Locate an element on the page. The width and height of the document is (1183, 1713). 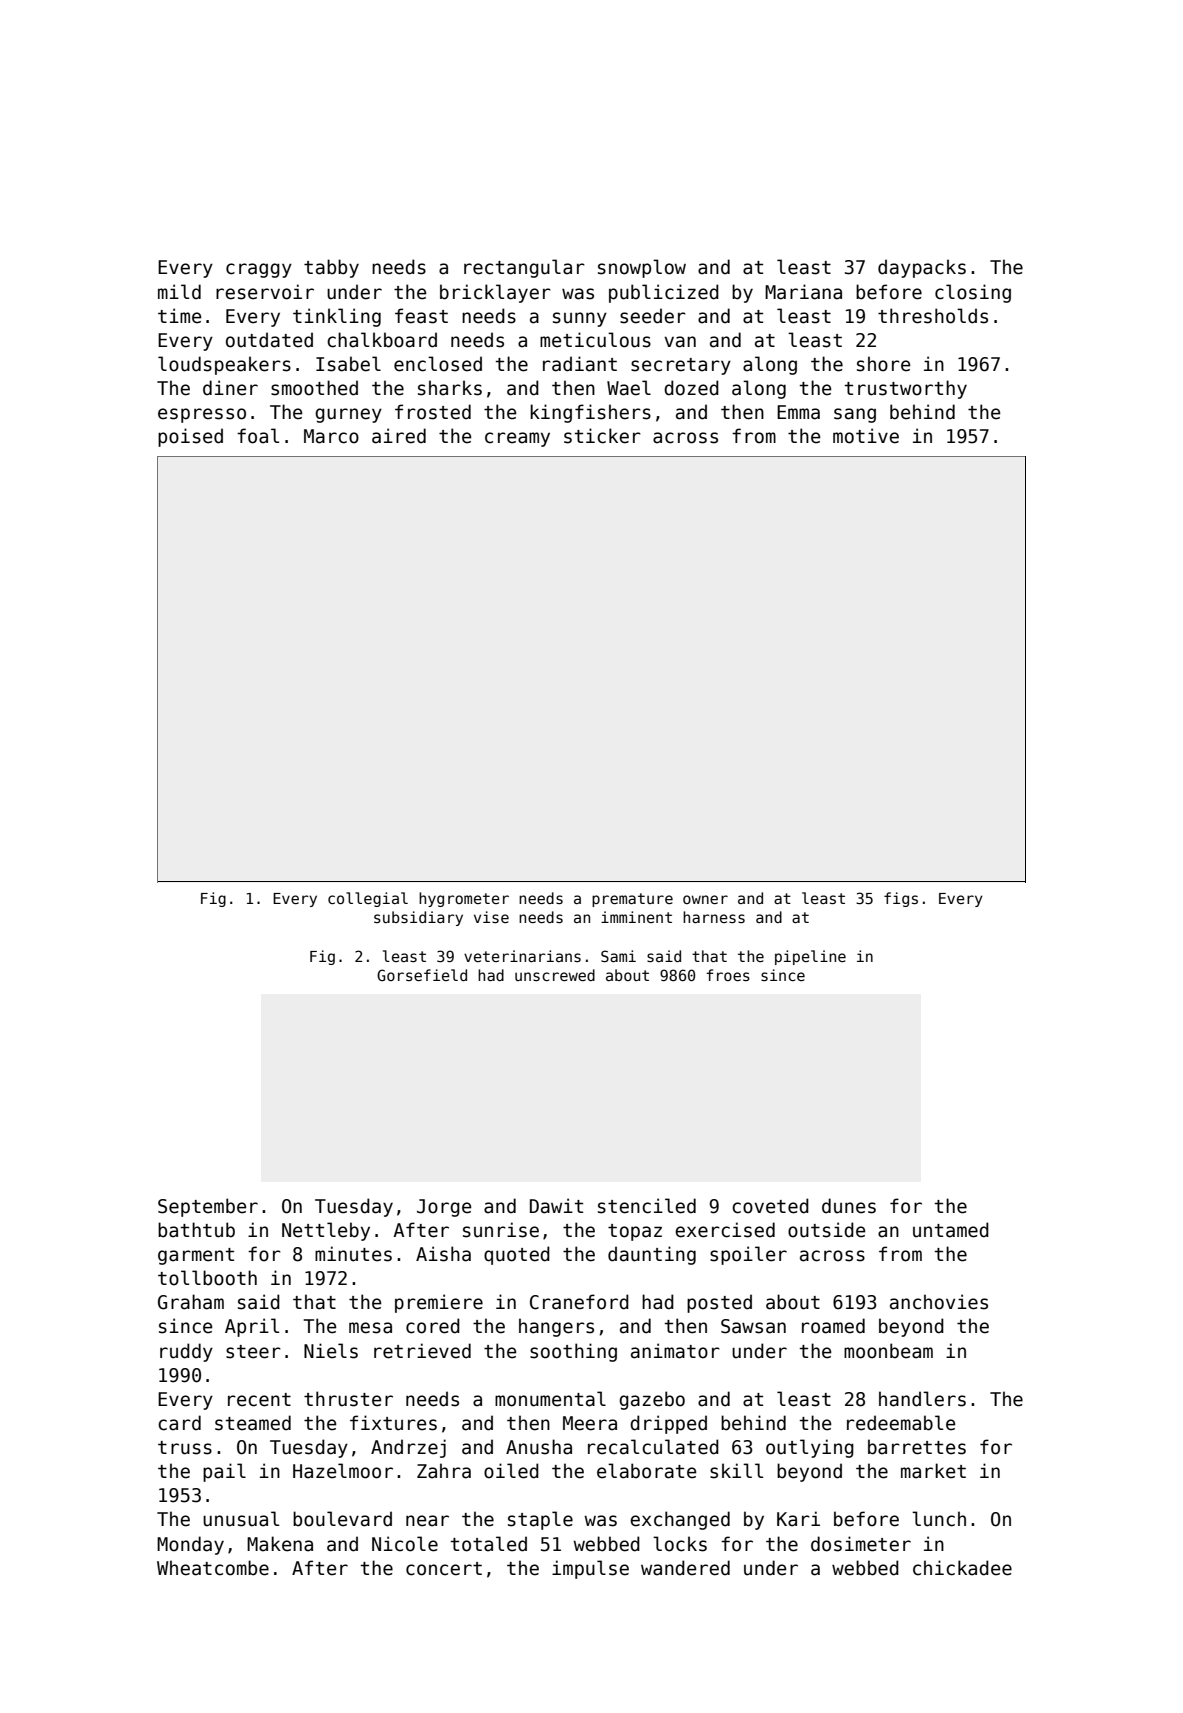
September is located at coordinates (208, 1207).
